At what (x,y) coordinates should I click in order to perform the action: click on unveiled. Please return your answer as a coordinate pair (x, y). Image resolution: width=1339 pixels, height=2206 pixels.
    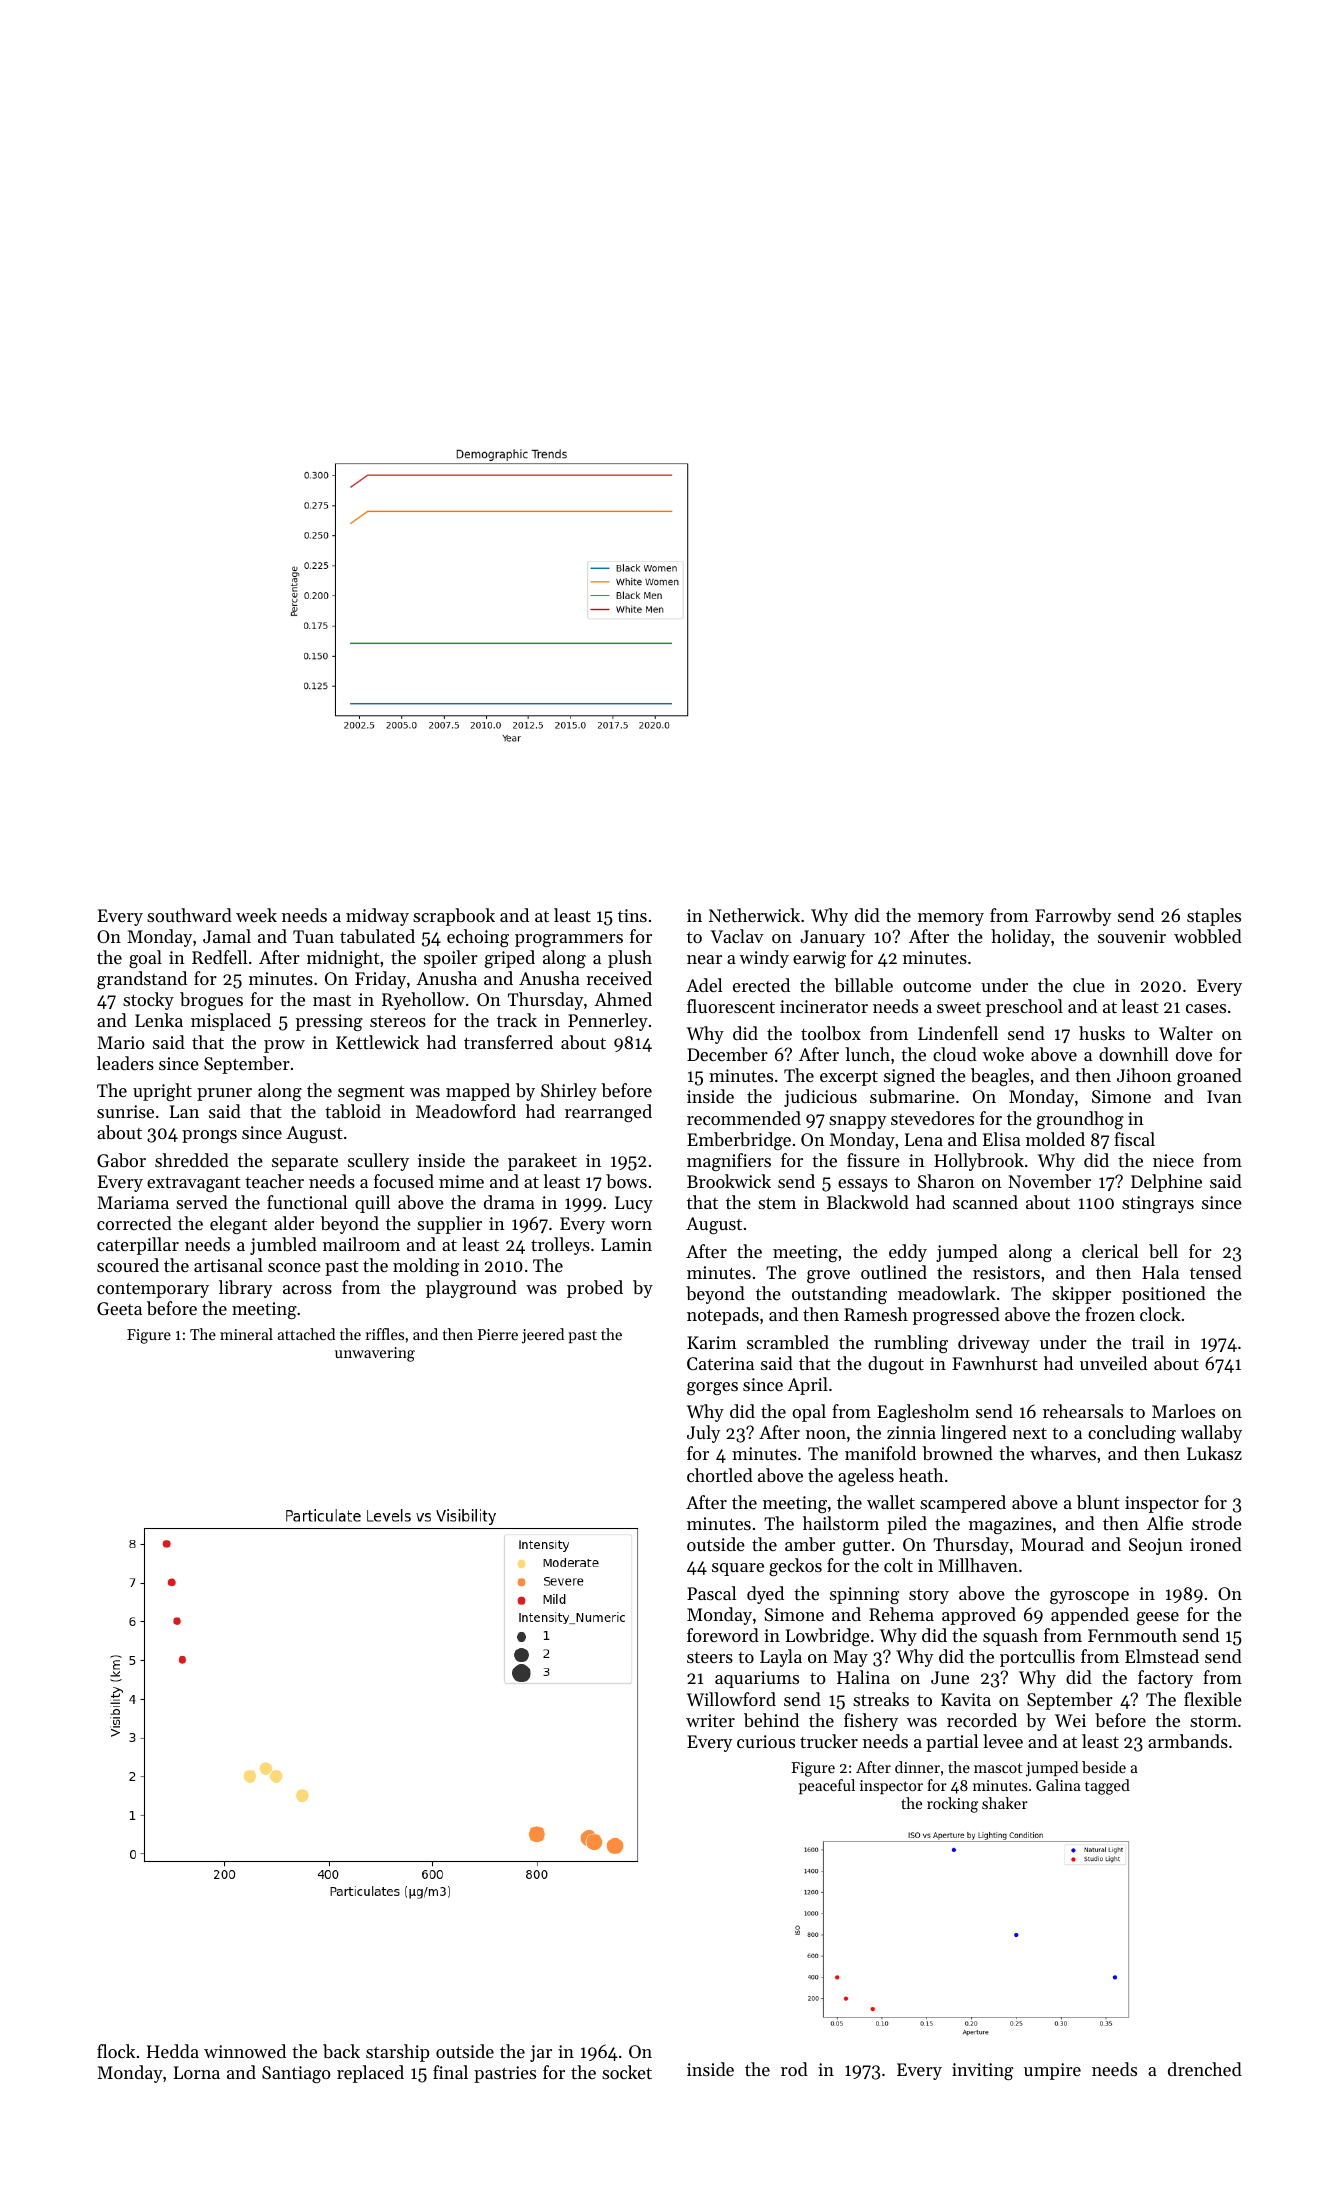
    Looking at the image, I should click on (1113, 1363).
